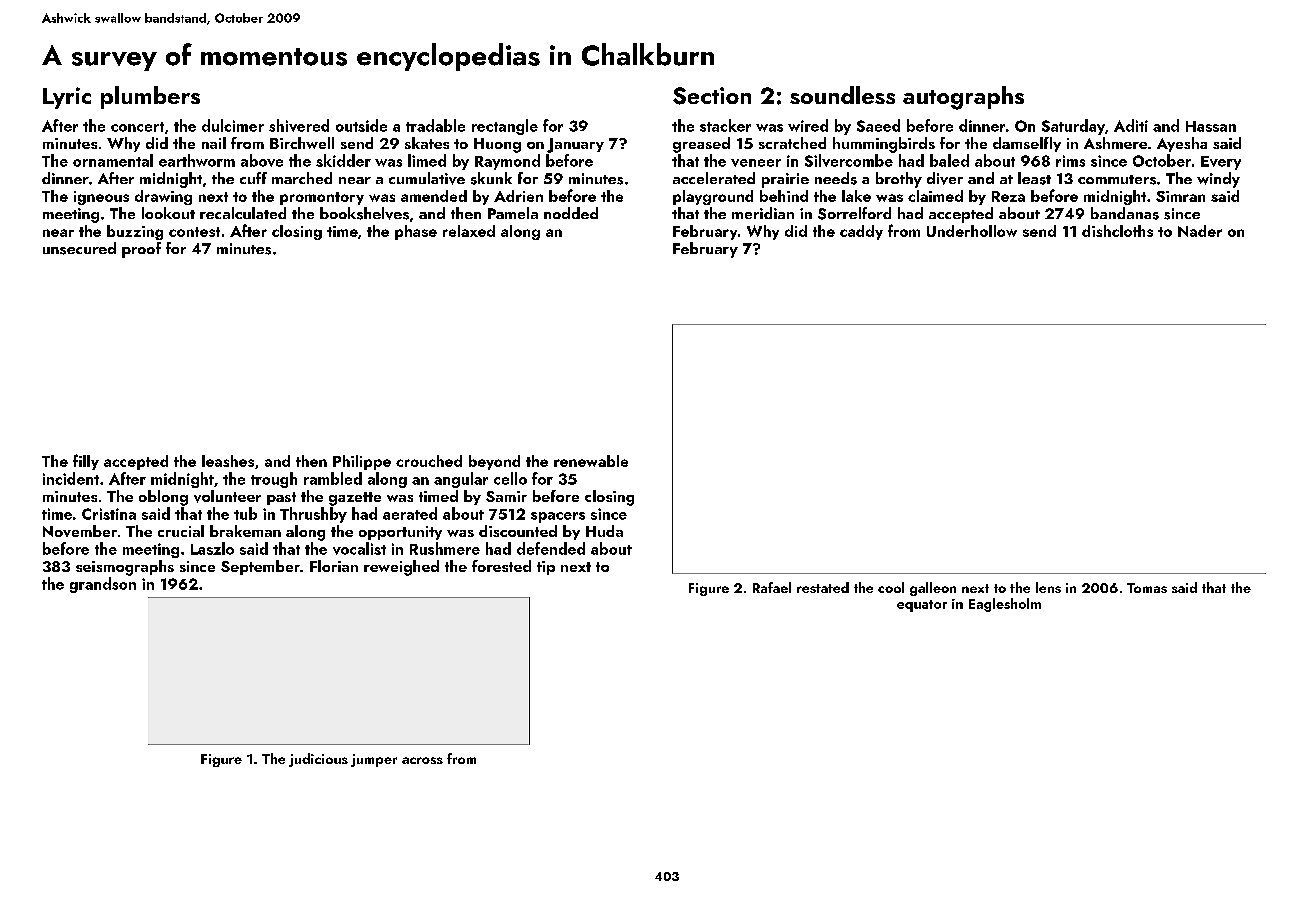  What do you see at coordinates (604, 531) in the page?
I see `Huda` at bounding box center [604, 531].
